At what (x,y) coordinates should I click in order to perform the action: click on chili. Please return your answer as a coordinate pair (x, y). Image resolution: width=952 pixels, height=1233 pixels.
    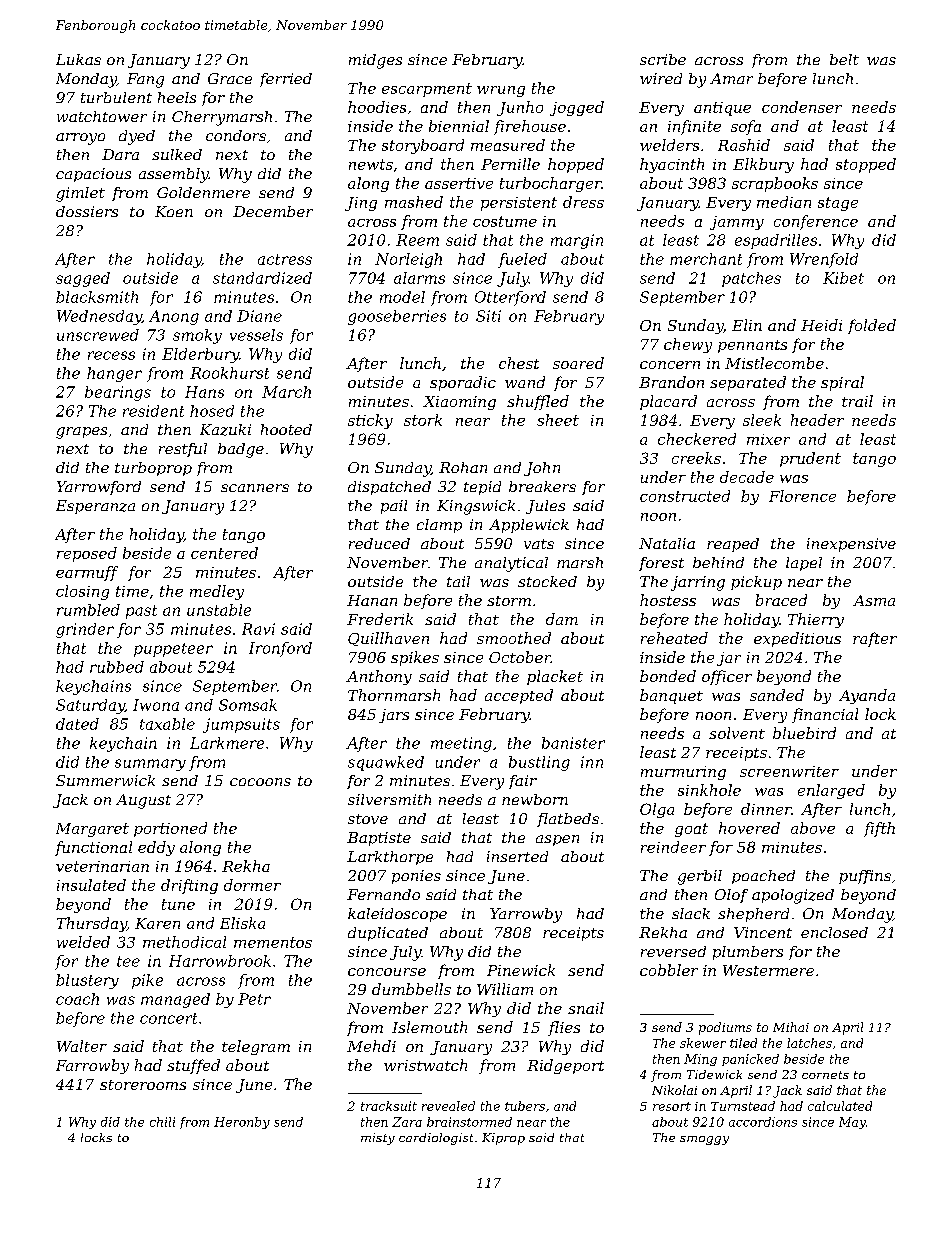
    Looking at the image, I should click on (162, 1122).
